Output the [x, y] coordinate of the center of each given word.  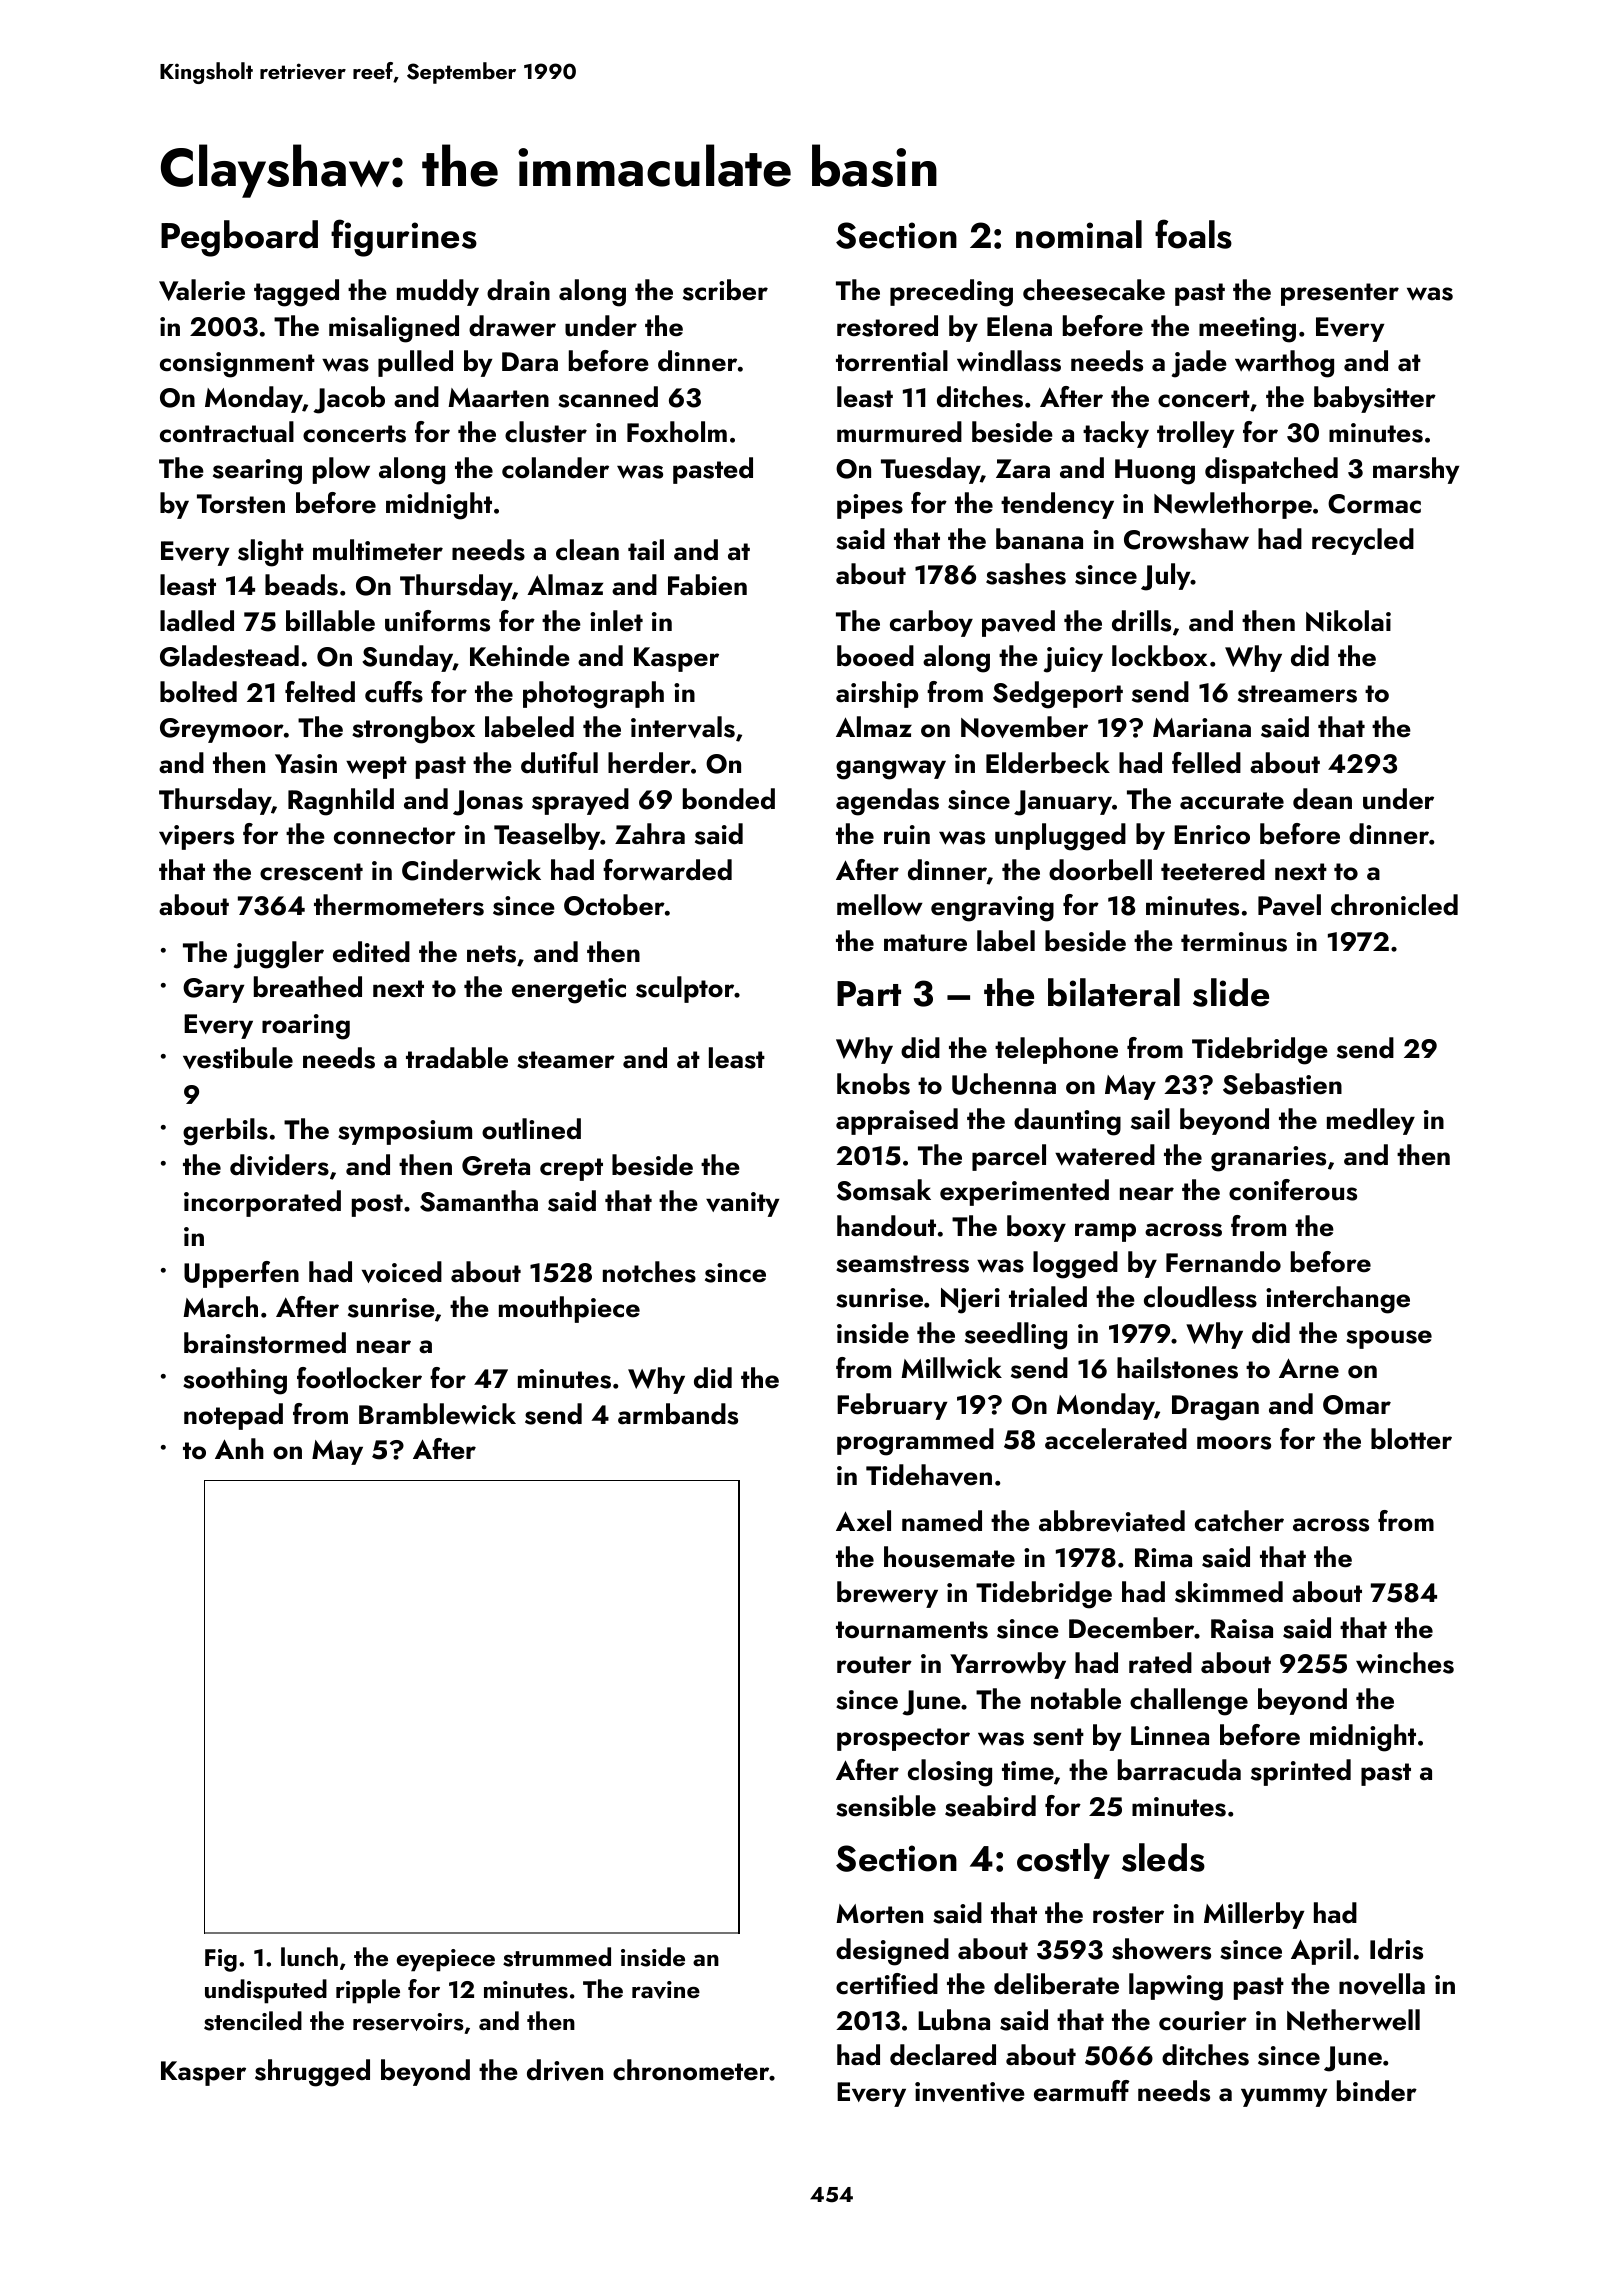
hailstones [1177, 1368]
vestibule [238, 1058]
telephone [1056, 1050]
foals [1193, 234]
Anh [239, 1448]
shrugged [312, 2073]
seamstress [902, 1264]
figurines [404, 238]
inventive [970, 2092]
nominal [1079, 234]
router [874, 1665]
